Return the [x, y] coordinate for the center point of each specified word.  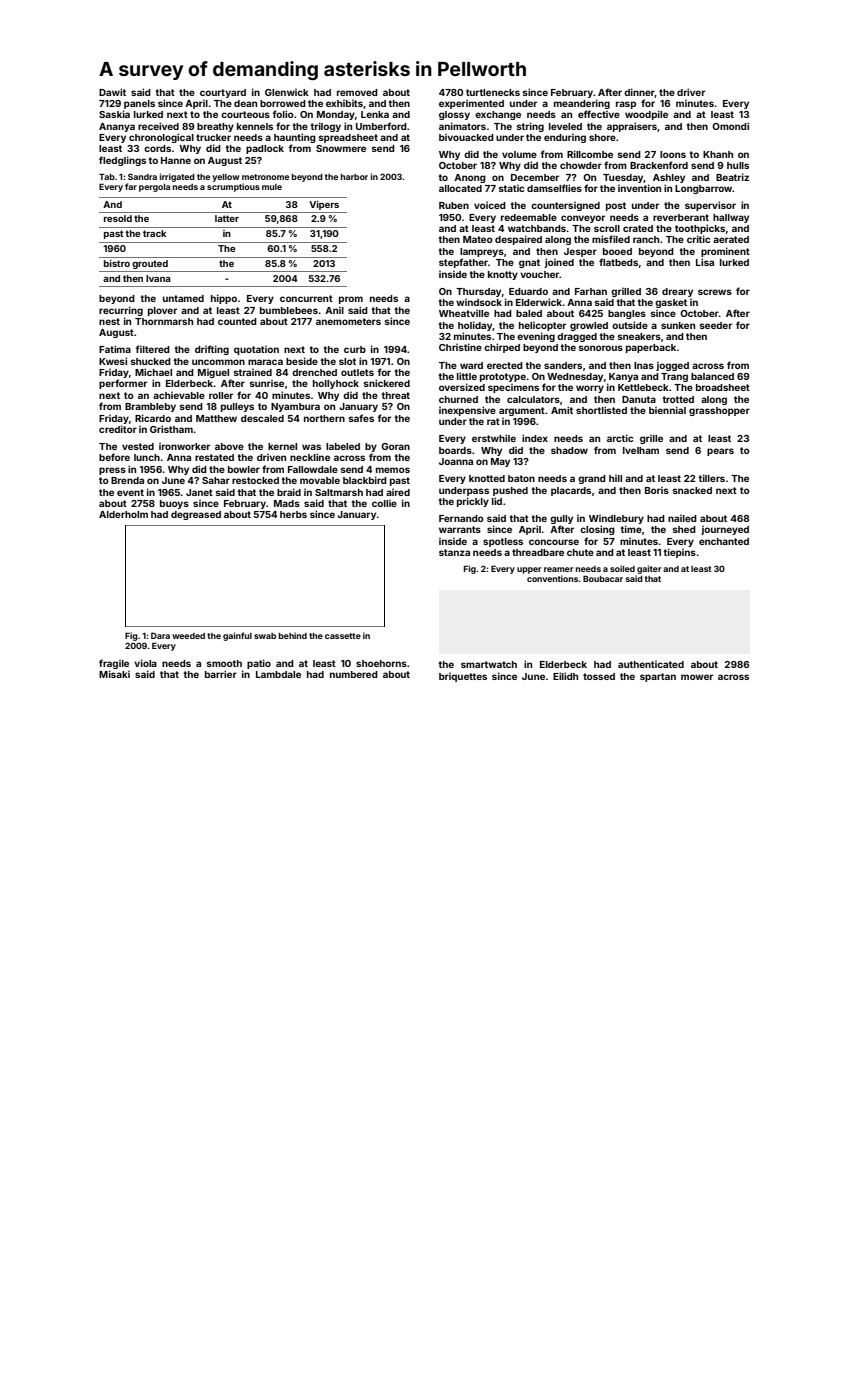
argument [522, 411]
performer [123, 384]
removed [357, 92]
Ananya [117, 127]
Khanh [718, 154]
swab [265, 636]
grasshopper [719, 411]
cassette [343, 636]
